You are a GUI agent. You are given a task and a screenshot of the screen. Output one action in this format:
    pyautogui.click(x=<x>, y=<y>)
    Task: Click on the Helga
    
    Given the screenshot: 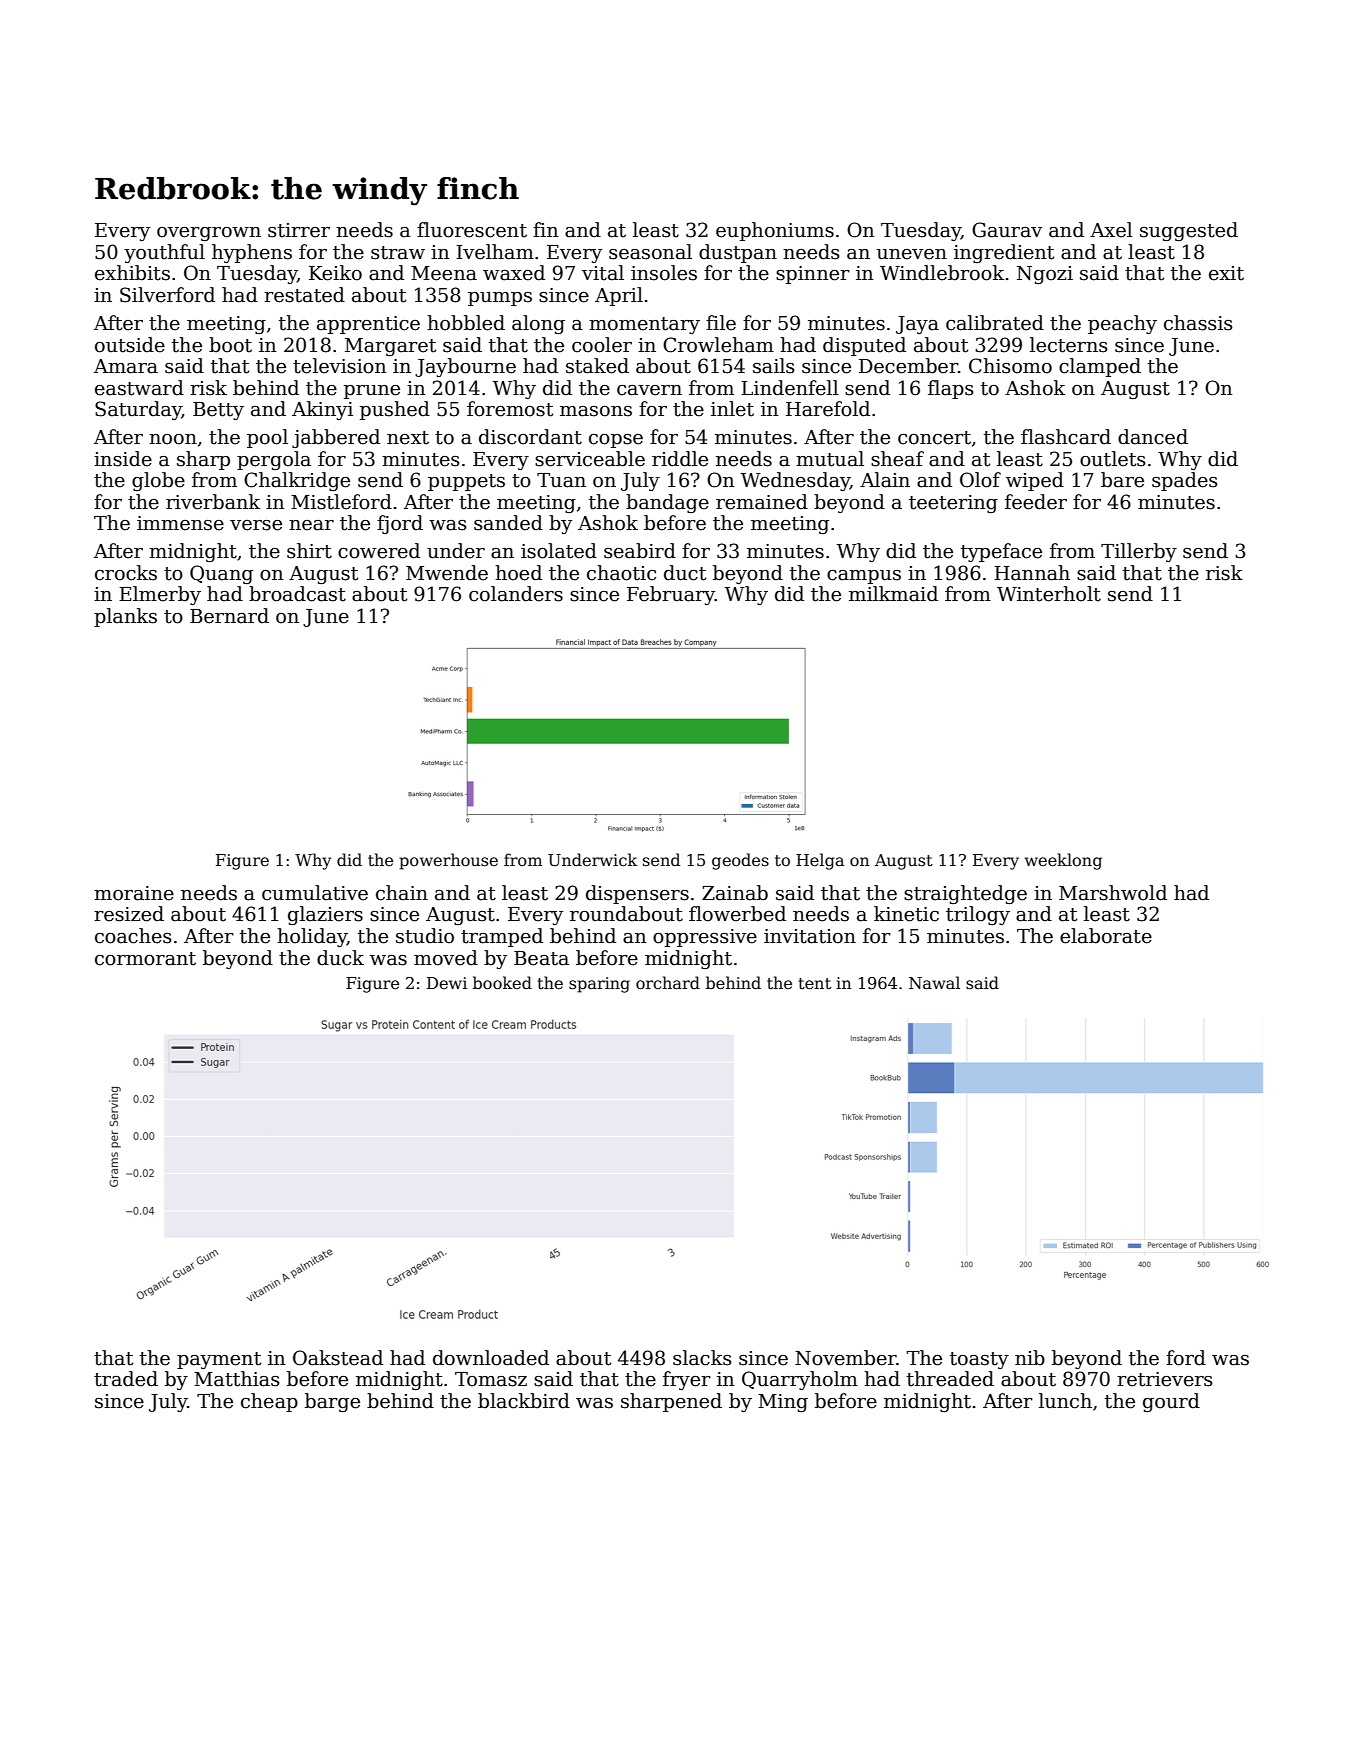 What is the action you would take?
    pyautogui.click(x=820, y=861)
